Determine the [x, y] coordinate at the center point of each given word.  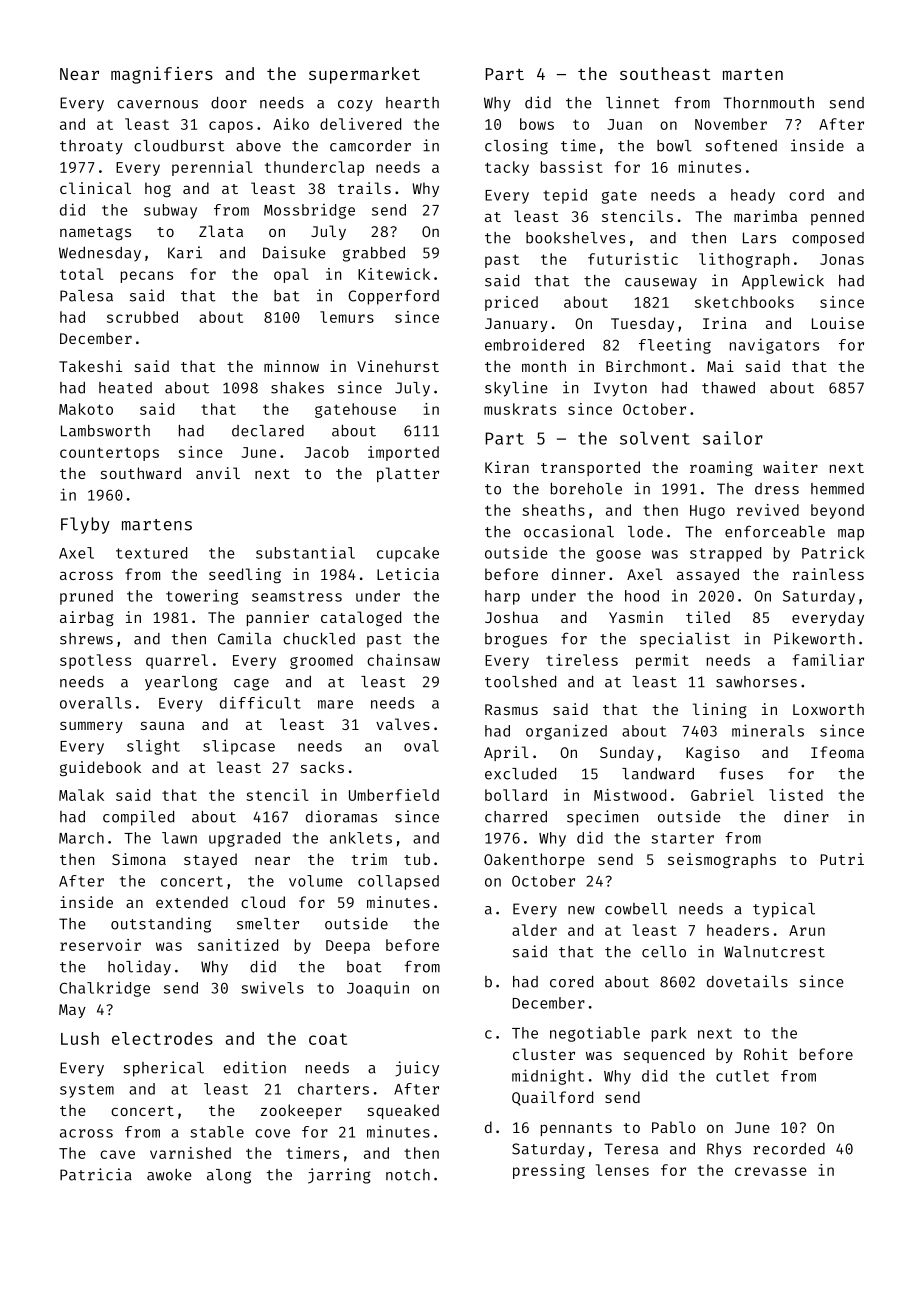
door [229, 103]
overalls [95, 703]
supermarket [364, 75]
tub [417, 859]
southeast [665, 73]
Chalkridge [105, 989]
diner [806, 816]
